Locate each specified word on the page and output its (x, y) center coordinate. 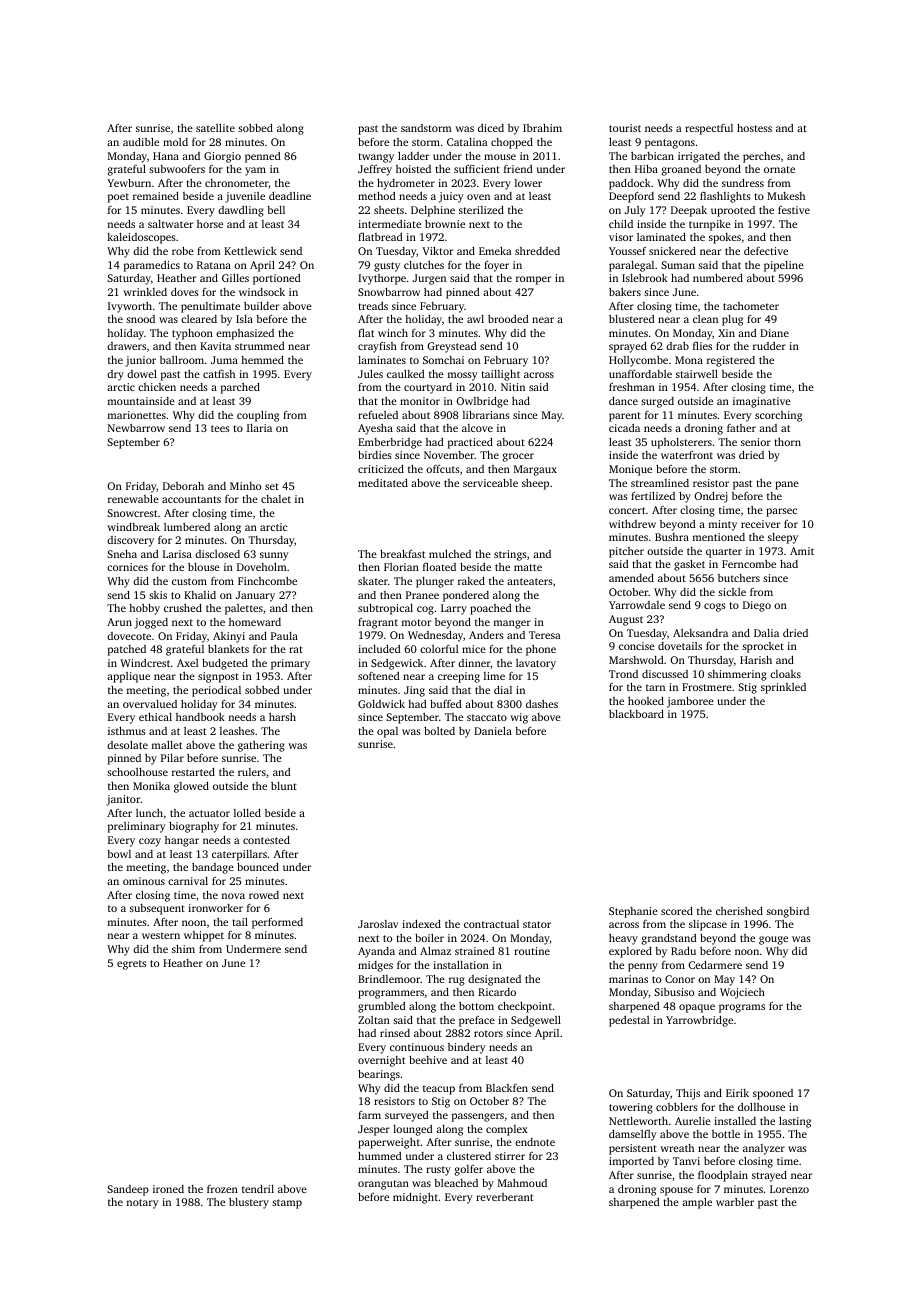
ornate (779, 169)
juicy (451, 197)
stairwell (697, 374)
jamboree (690, 702)
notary (143, 1204)
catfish (219, 374)
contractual (491, 924)
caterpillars (239, 855)
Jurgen (429, 279)
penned (263, 157)
